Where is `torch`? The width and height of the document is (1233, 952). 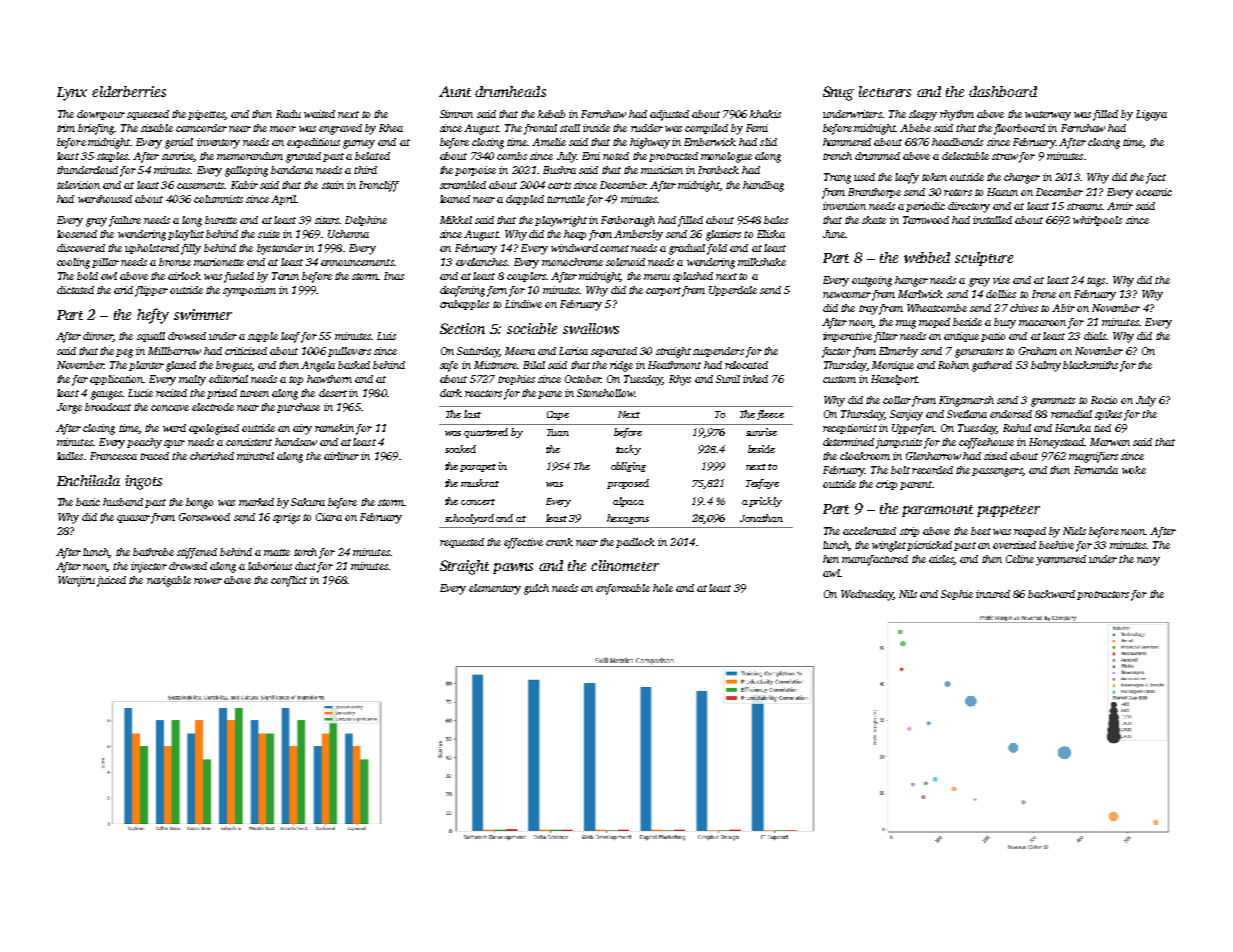 torch is located at coordinates (305, 552).
